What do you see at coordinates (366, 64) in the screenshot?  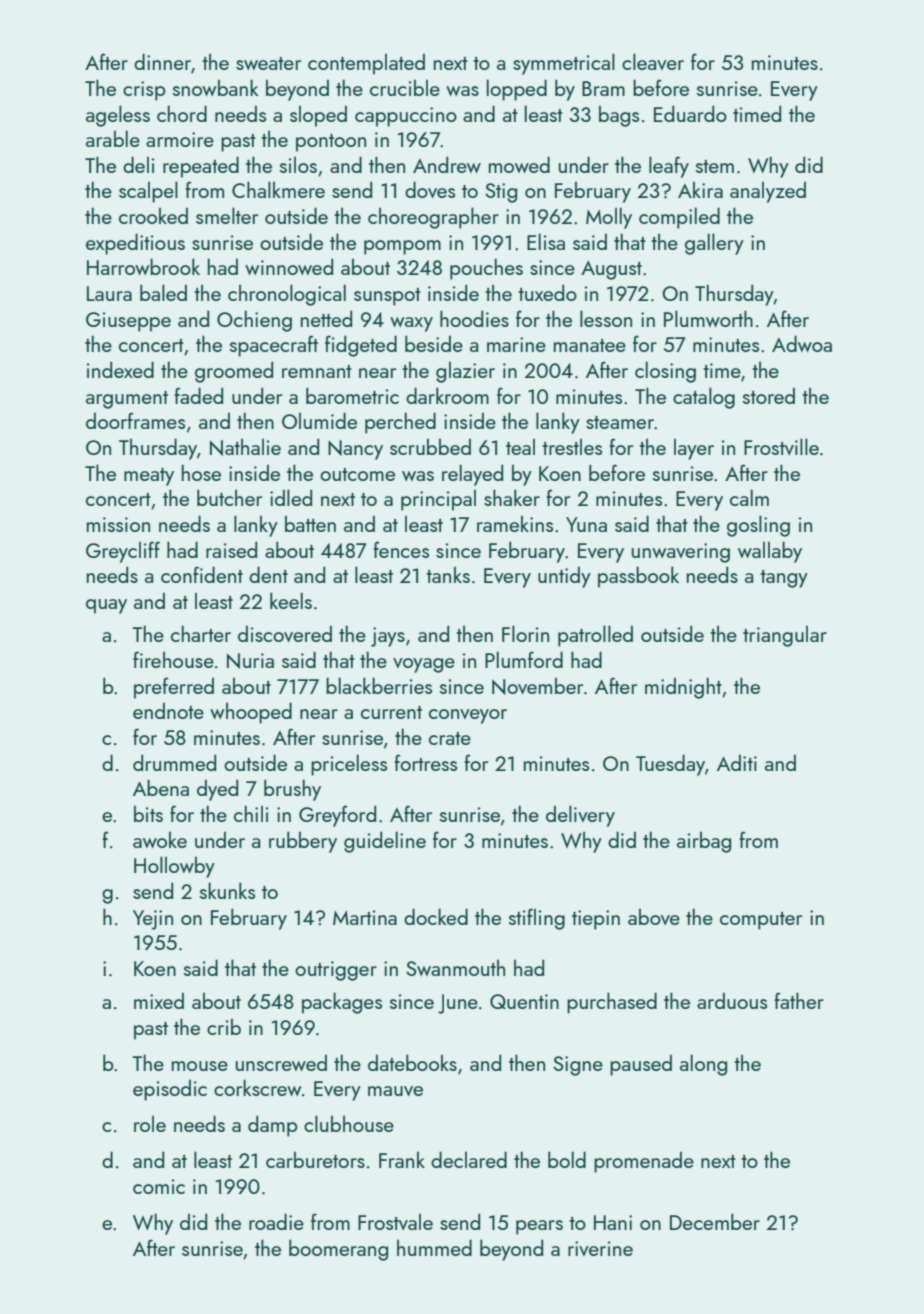 I see `contemplated` at bounding box center [366, 64].
